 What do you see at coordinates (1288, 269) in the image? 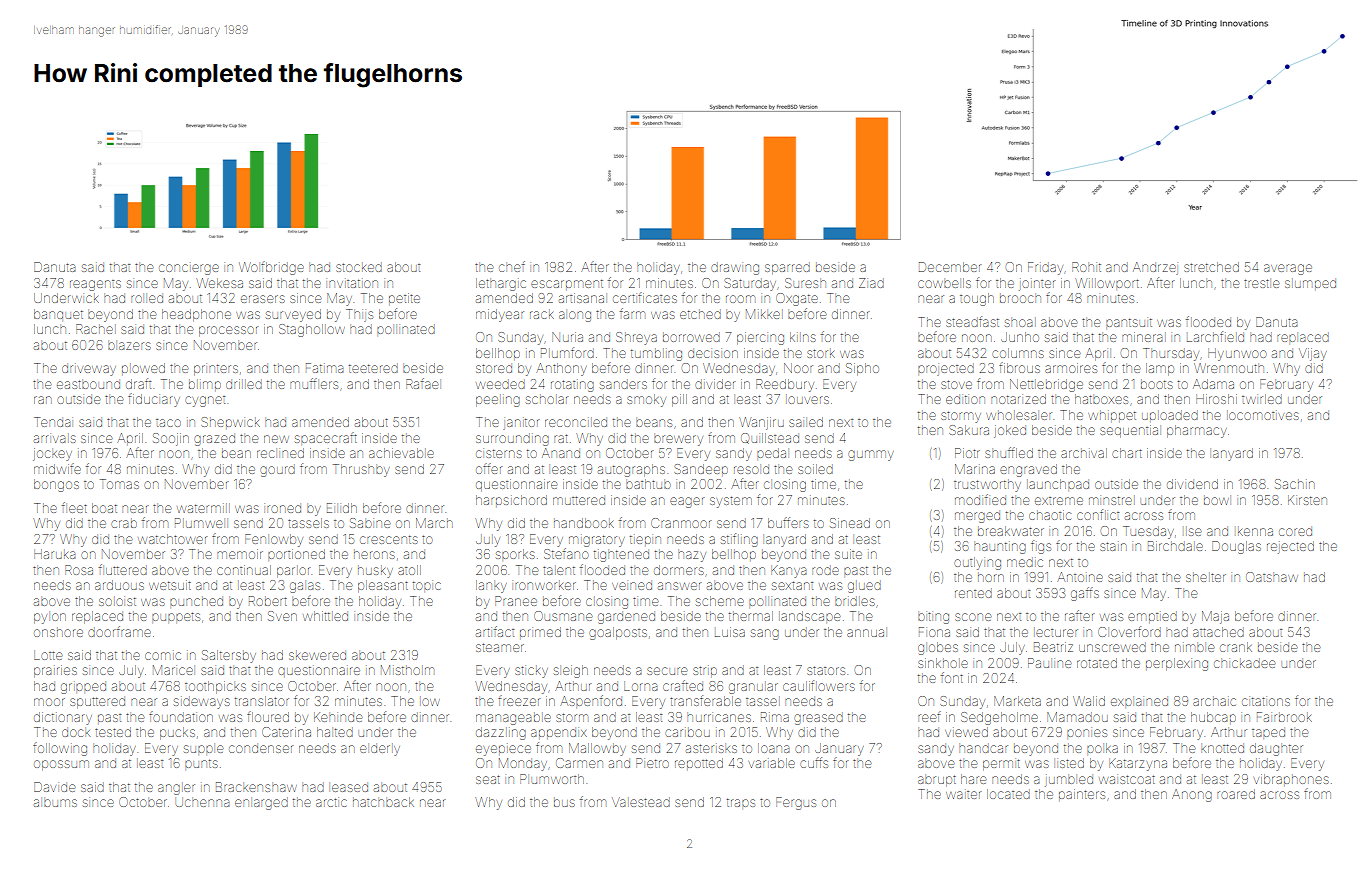
I see `average` at bounding box center [1288, 269].
